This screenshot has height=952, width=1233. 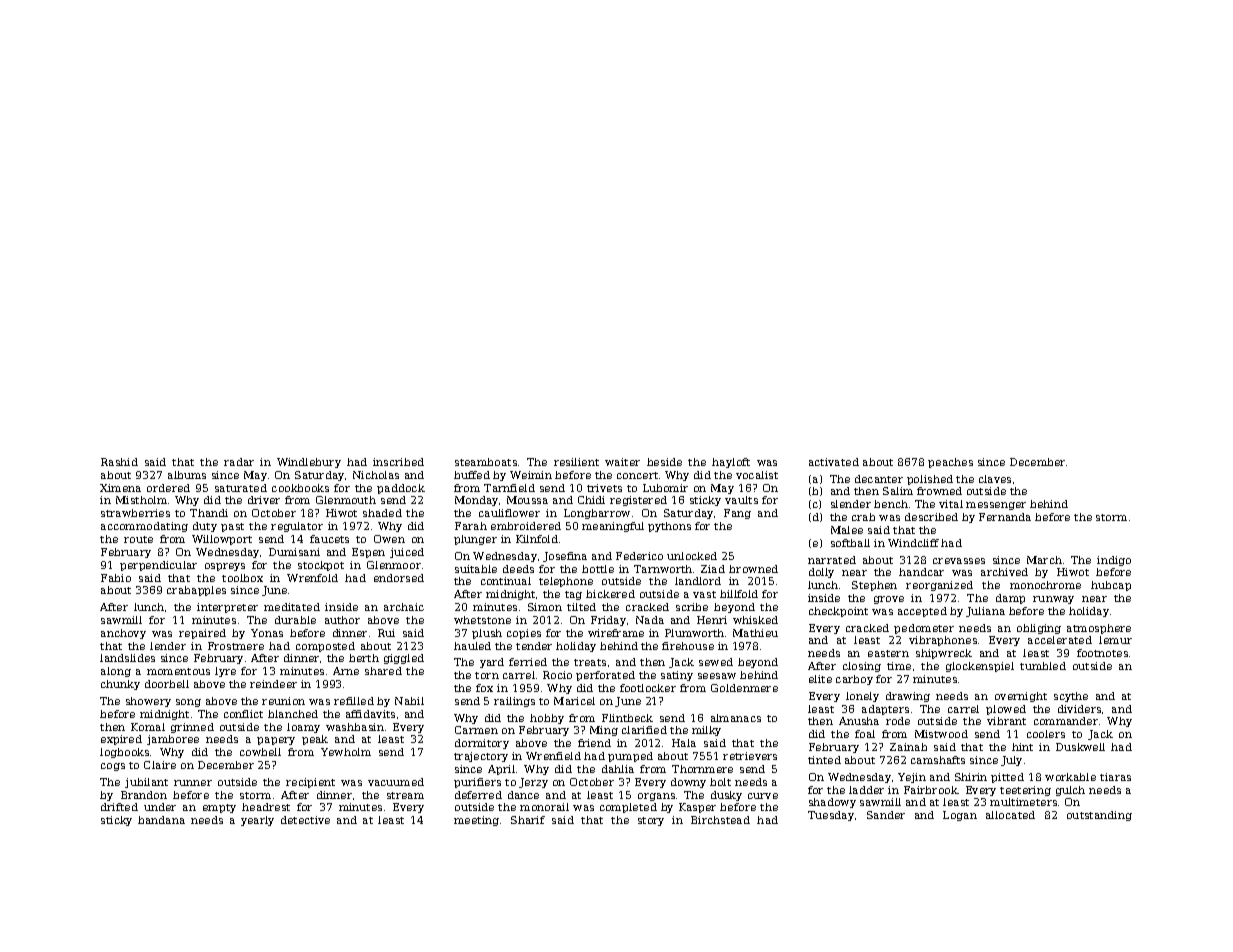 What do you see at coordinates (303, 728) in the screenshot?
I see `loamy` at bounding box center [303, 728].
